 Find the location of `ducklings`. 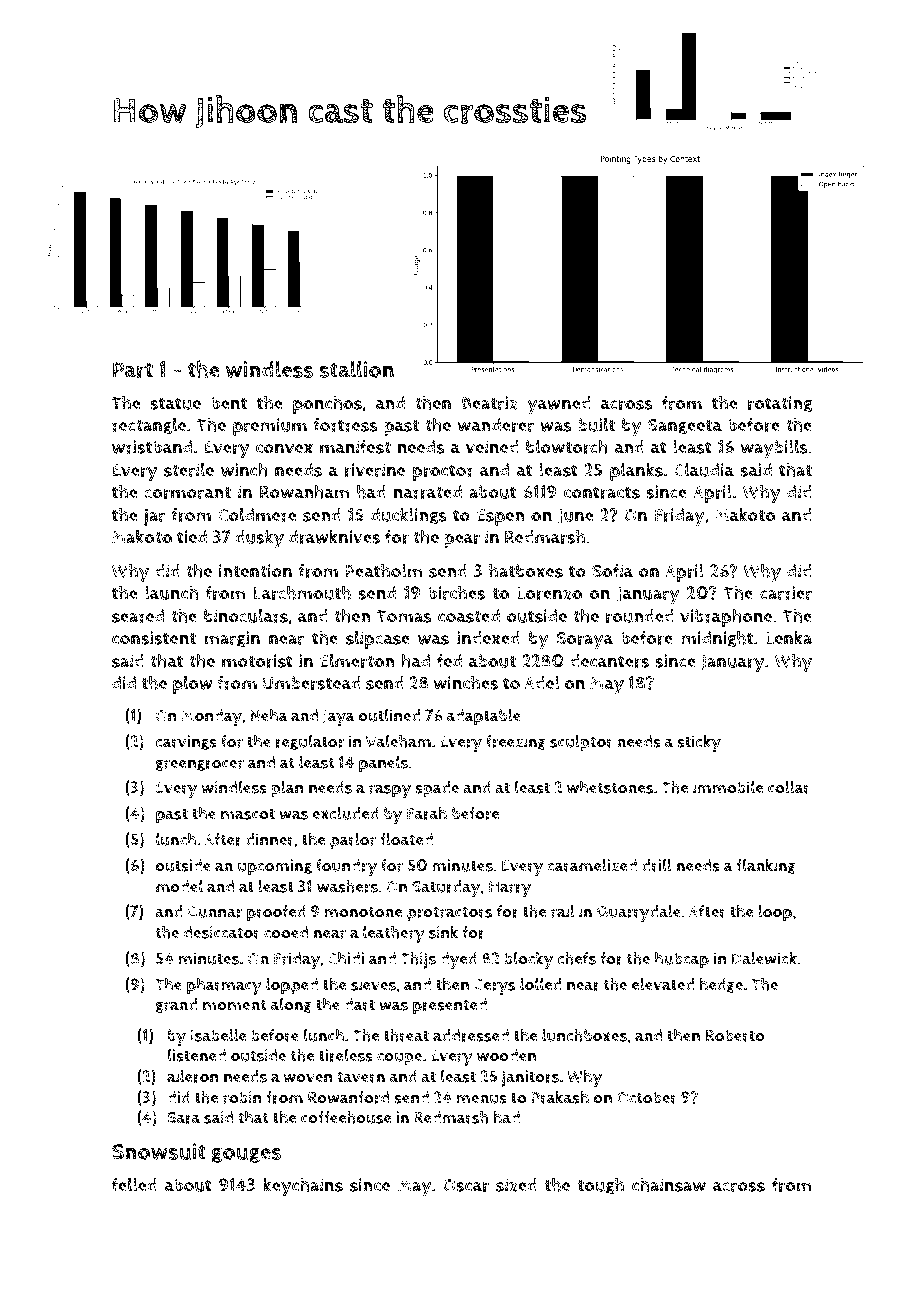

ducklings is located at coordinates (409, 516).
